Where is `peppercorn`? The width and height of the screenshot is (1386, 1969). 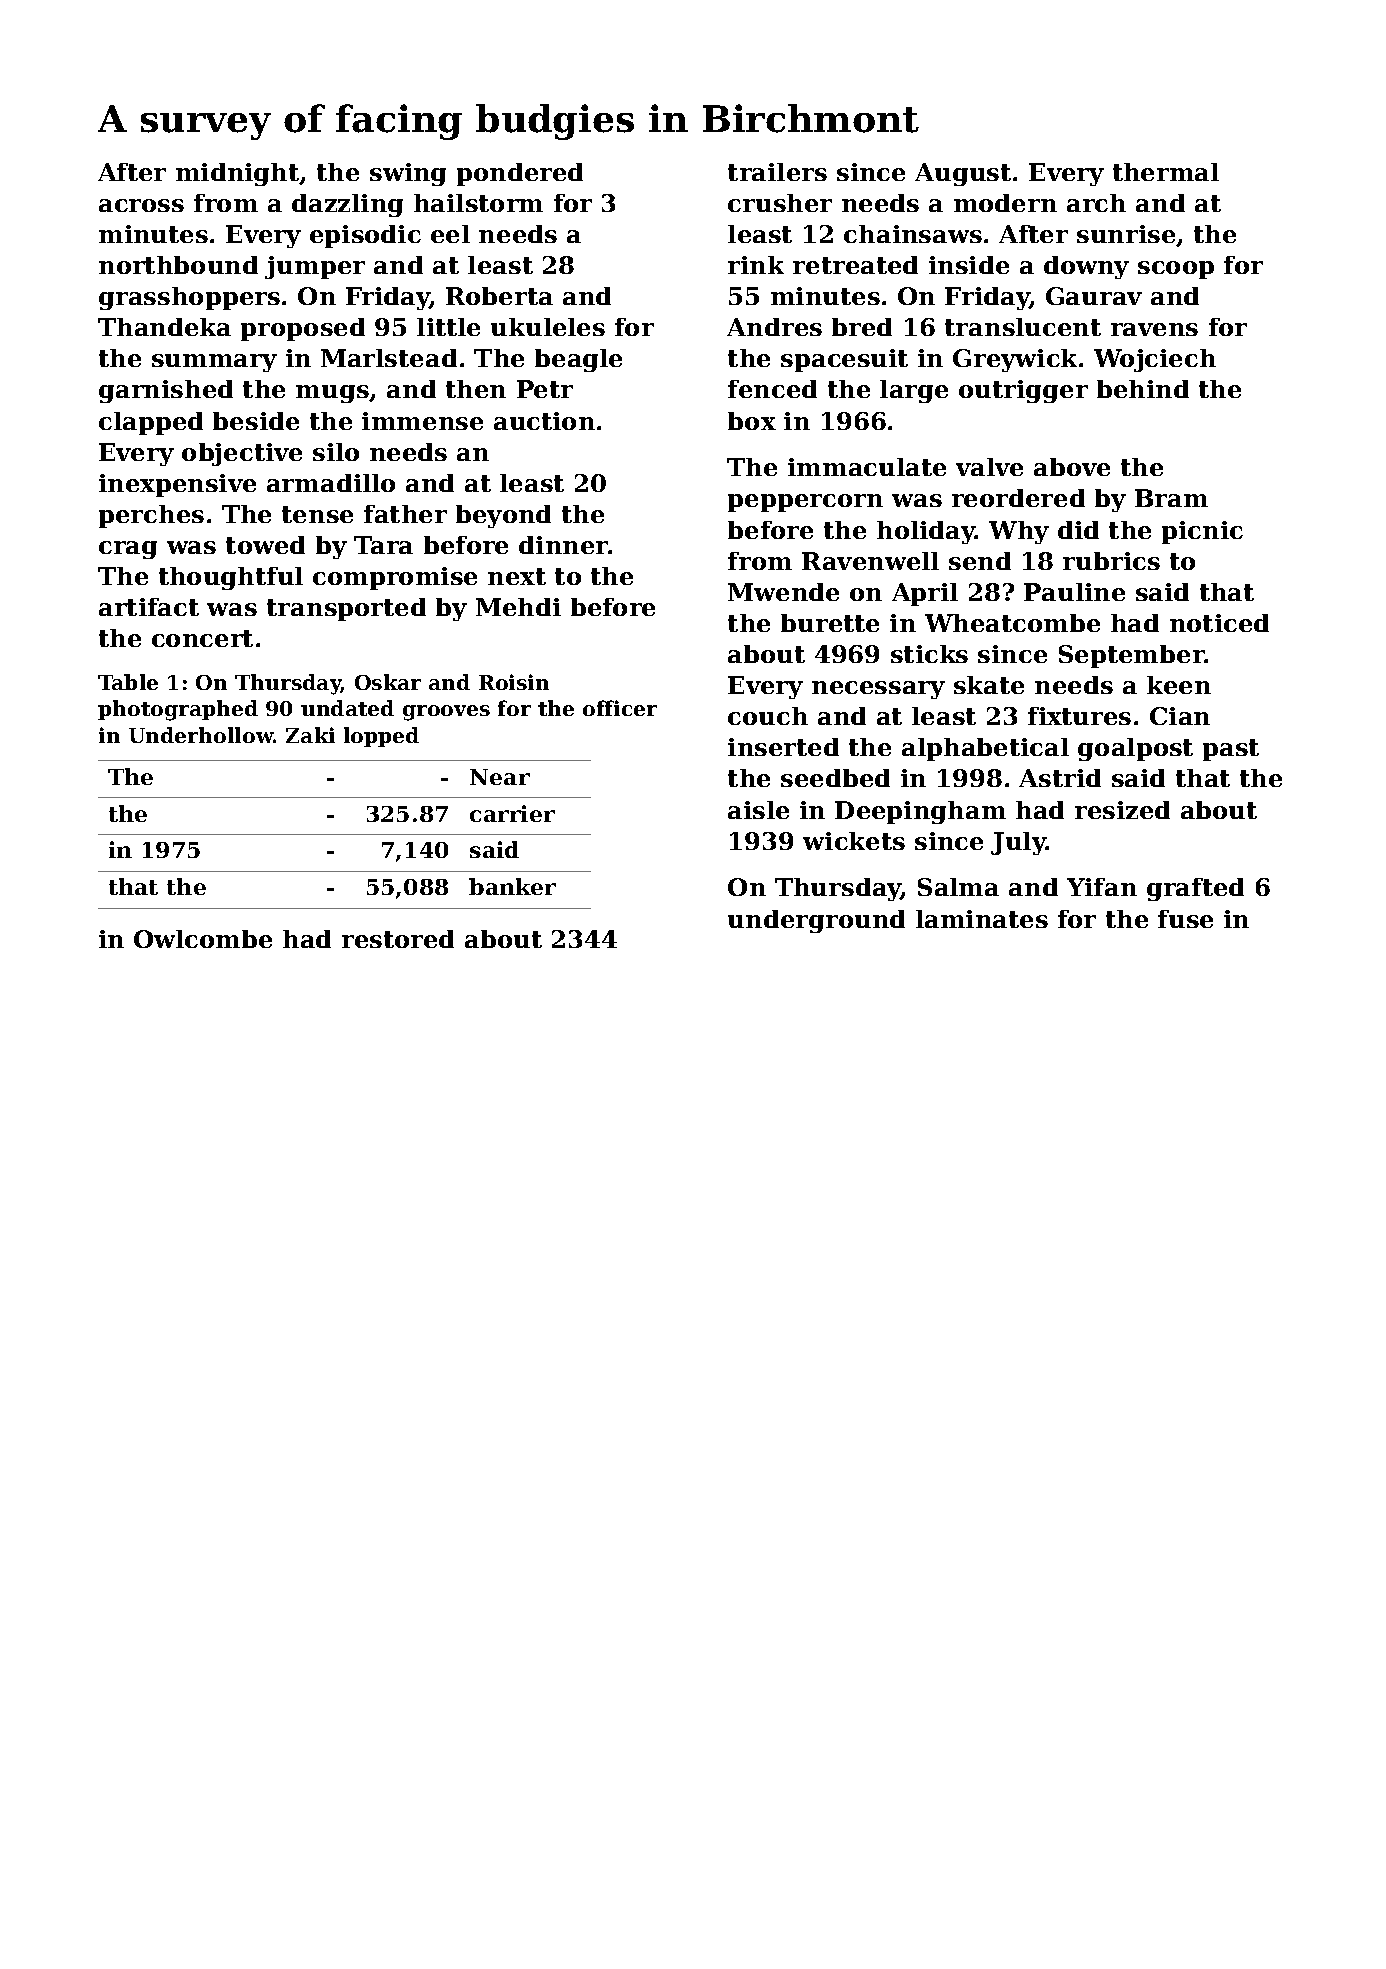 peppercorn is located at coordinates (805, 503).
